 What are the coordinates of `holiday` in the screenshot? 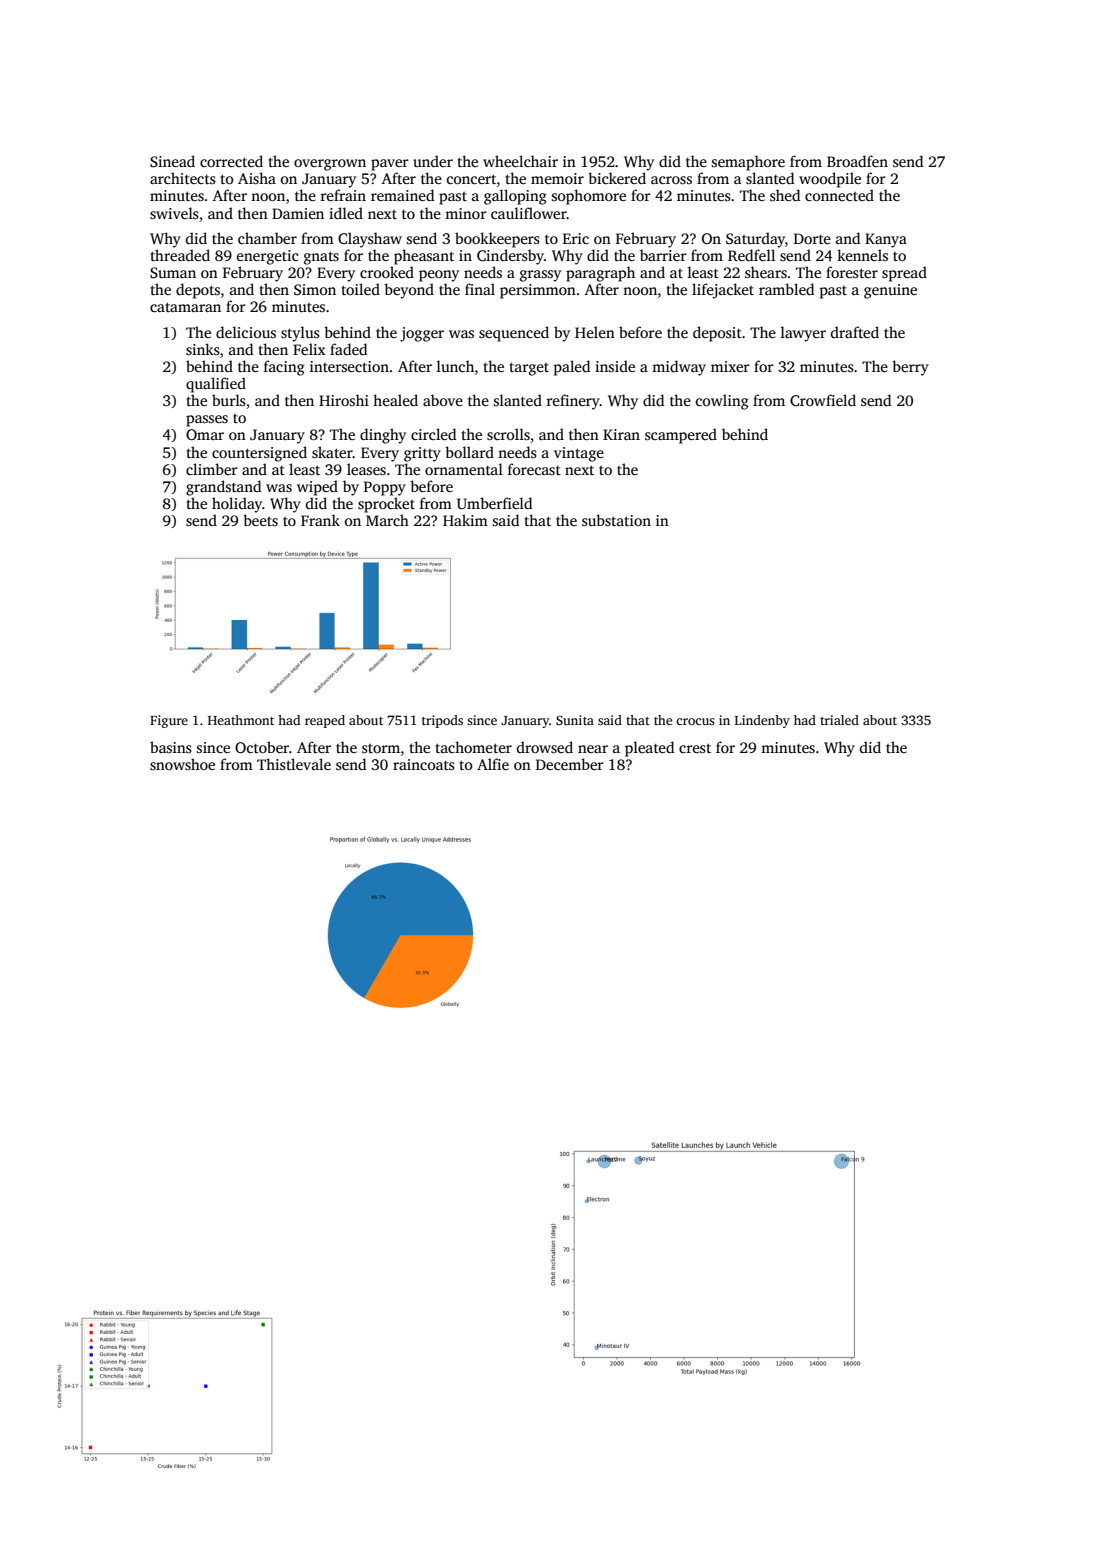 It's located at (237, 505).
